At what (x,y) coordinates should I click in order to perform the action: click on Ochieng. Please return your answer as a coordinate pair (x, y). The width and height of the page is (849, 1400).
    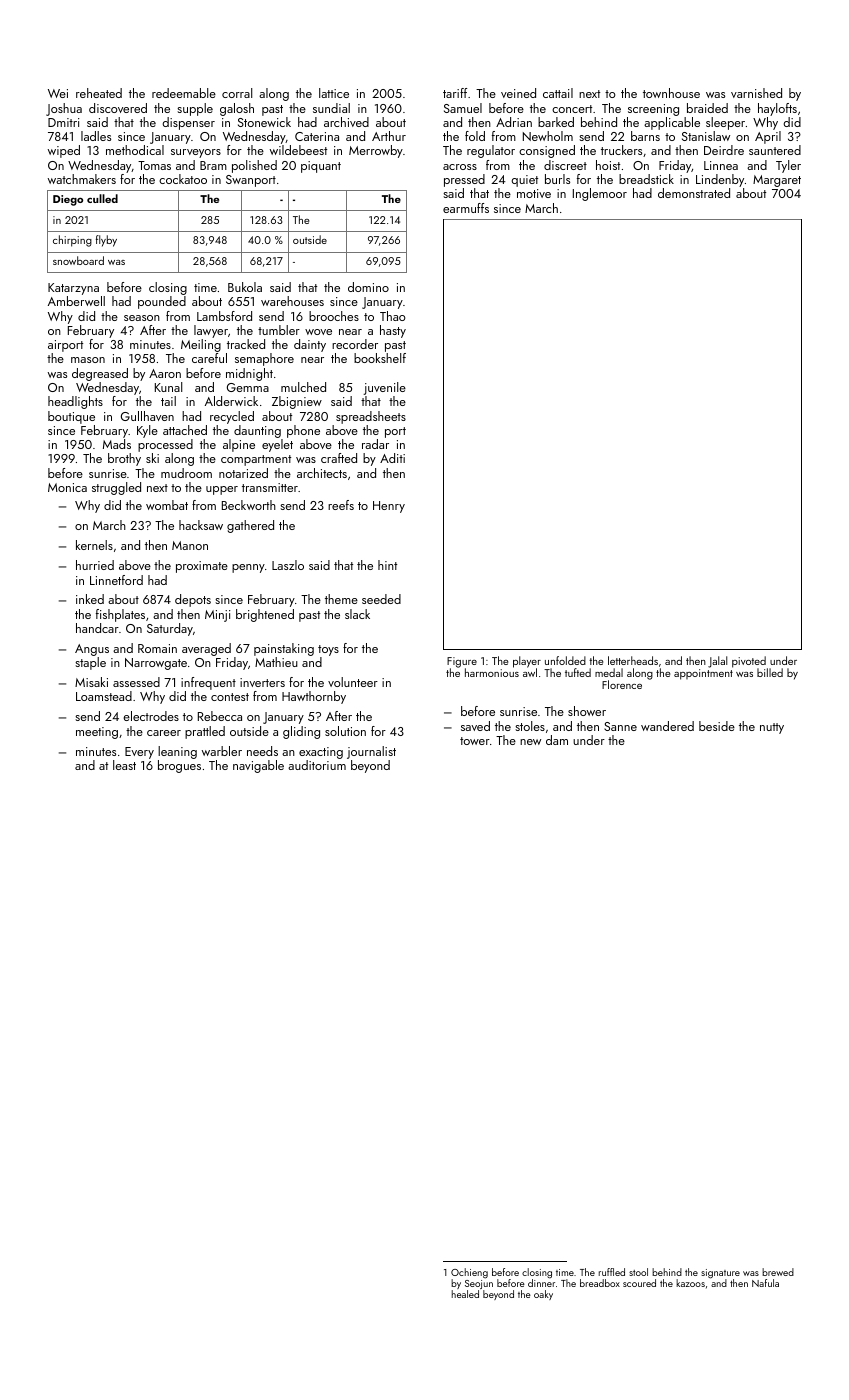
    Looking at the image, I should click on (469, 1273).
